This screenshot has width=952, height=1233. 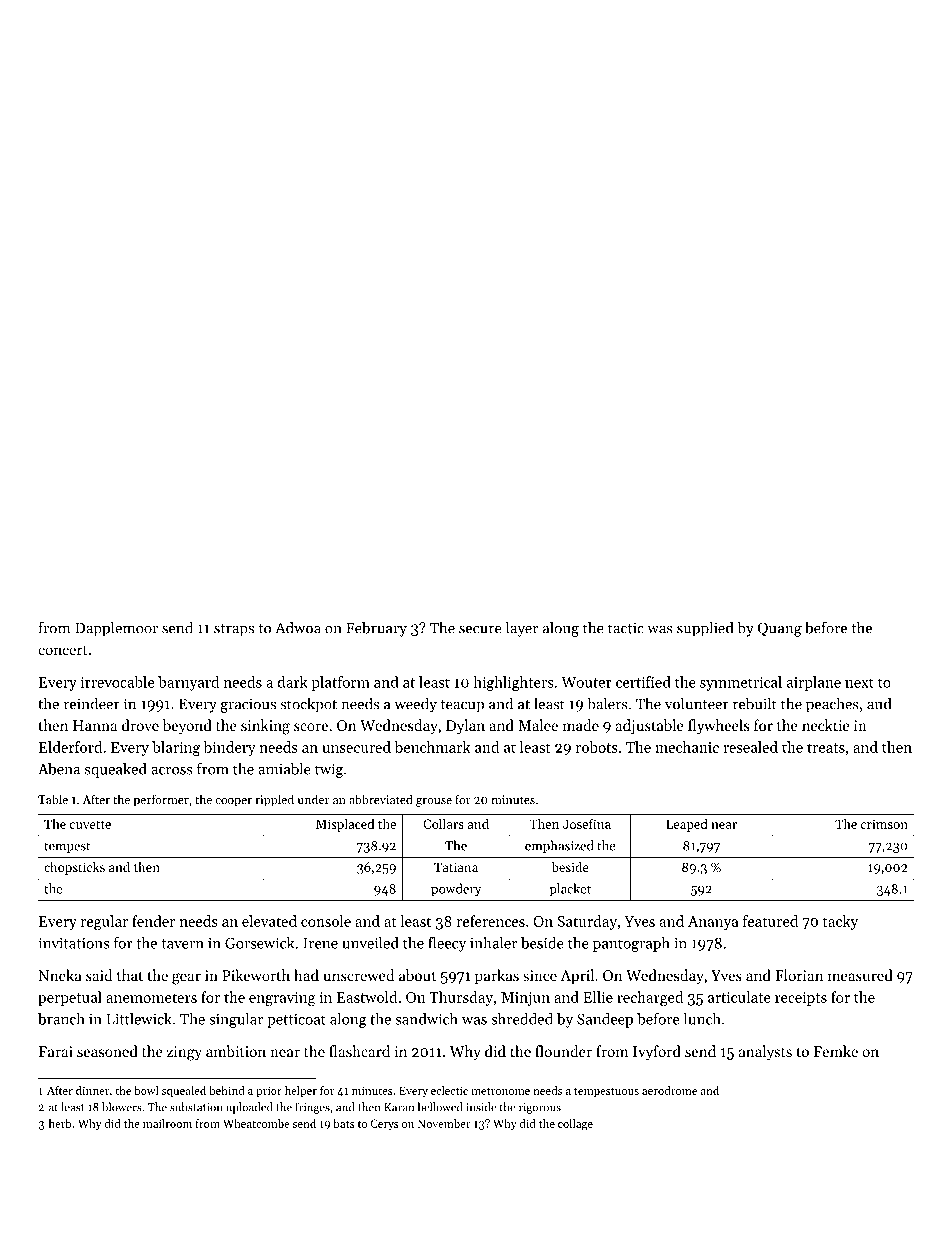 What do you see at coordinates (359, 1051) in the screenshot?
I see `flashcard` at bounding box center [359, 1051].
